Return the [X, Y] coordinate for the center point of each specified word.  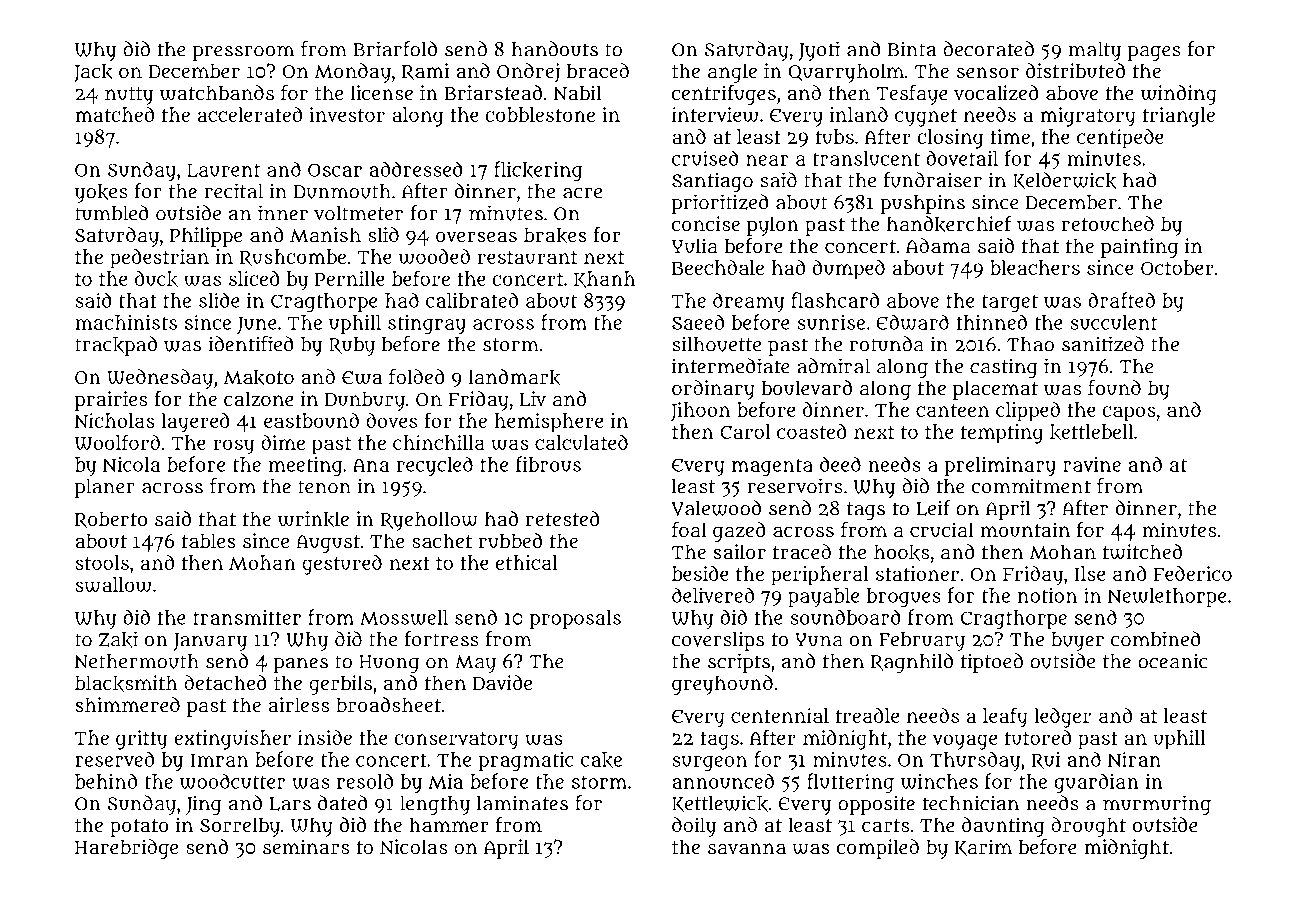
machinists [126, 322]
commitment [1031, 486]
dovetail [962, 158]
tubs [835, 136]
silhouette [716, 344]
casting [1004, 368]
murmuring [1157, 805]
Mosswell [404, 617]
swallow [113, 584]
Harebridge [126, 849]
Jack [93, 73]
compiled [877, 849]
